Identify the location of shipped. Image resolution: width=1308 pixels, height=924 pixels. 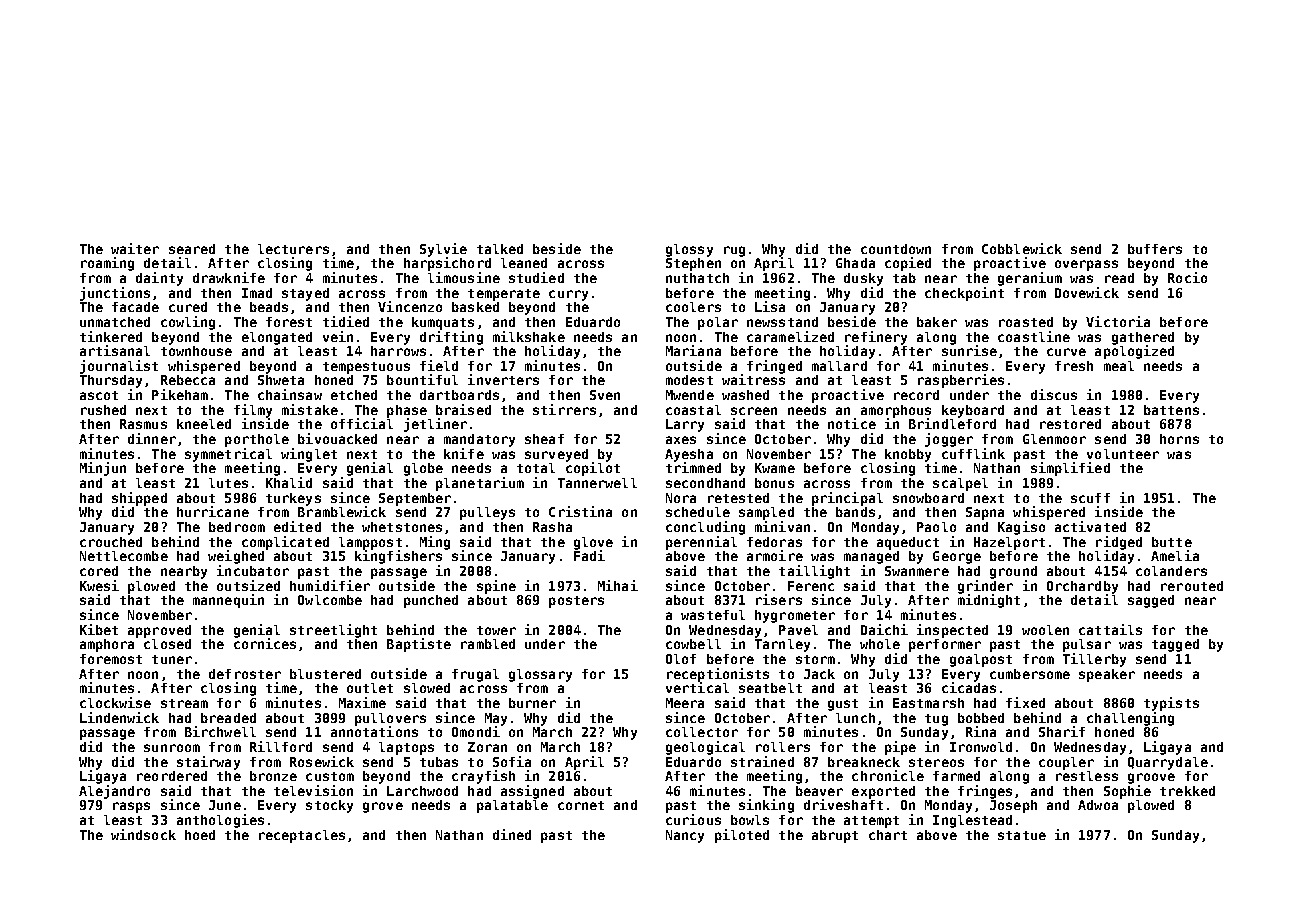
(139, 499).
